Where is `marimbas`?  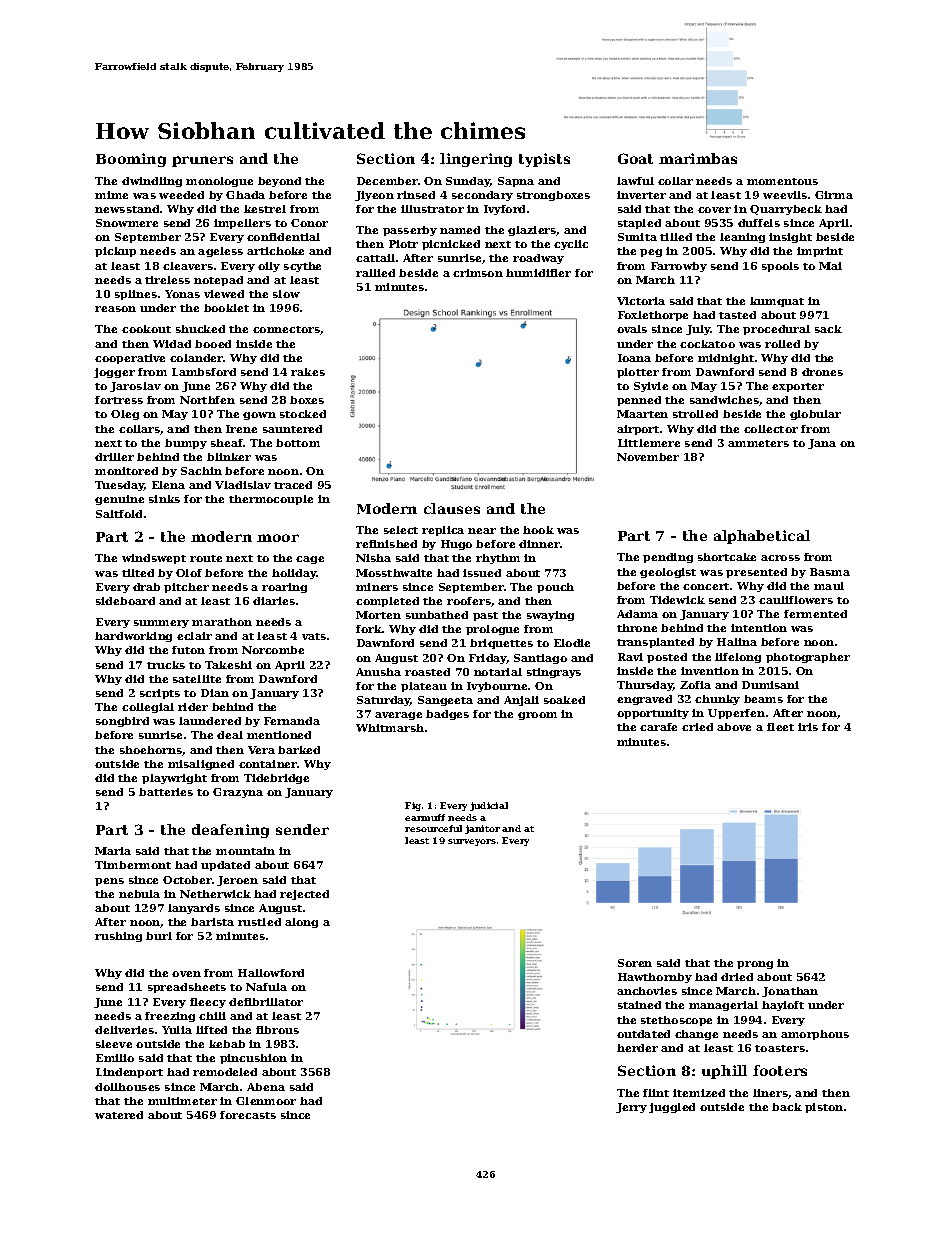
marimbas is located at coordinates (698, 158).
